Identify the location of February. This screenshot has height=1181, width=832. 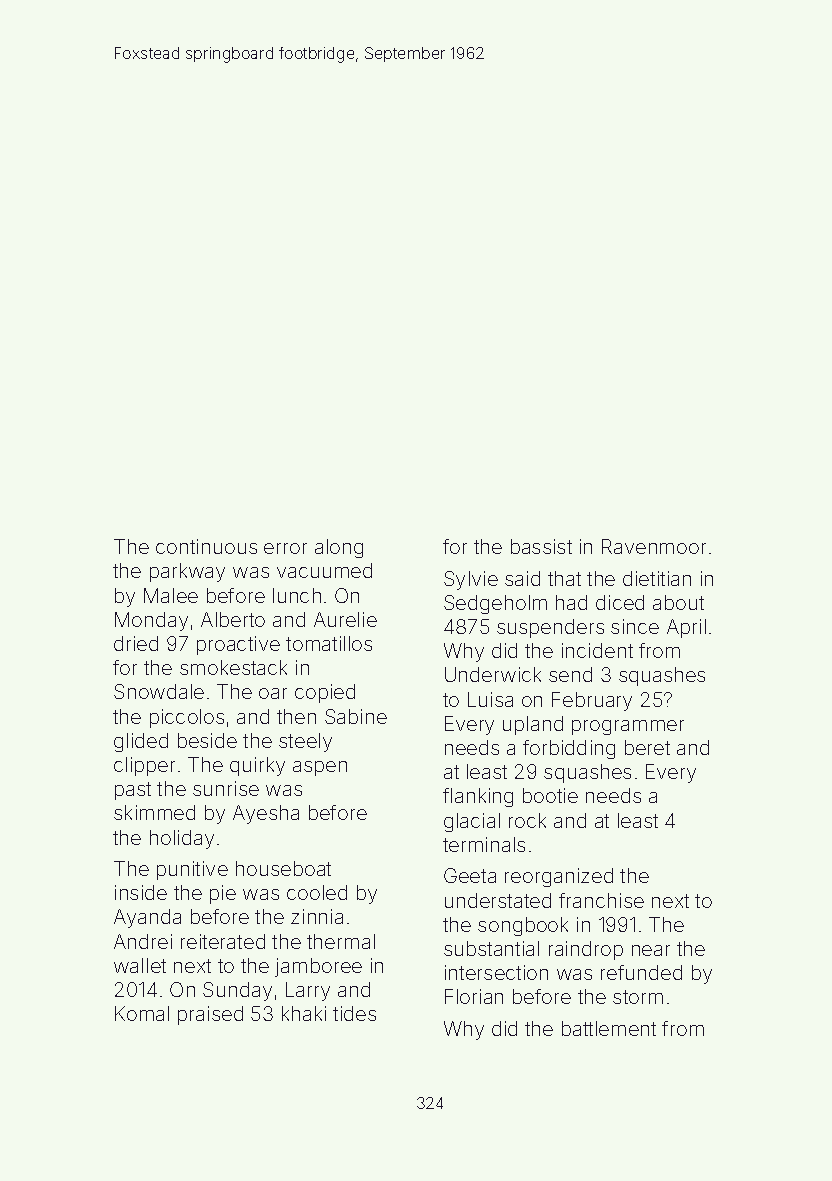
(592, 701).
